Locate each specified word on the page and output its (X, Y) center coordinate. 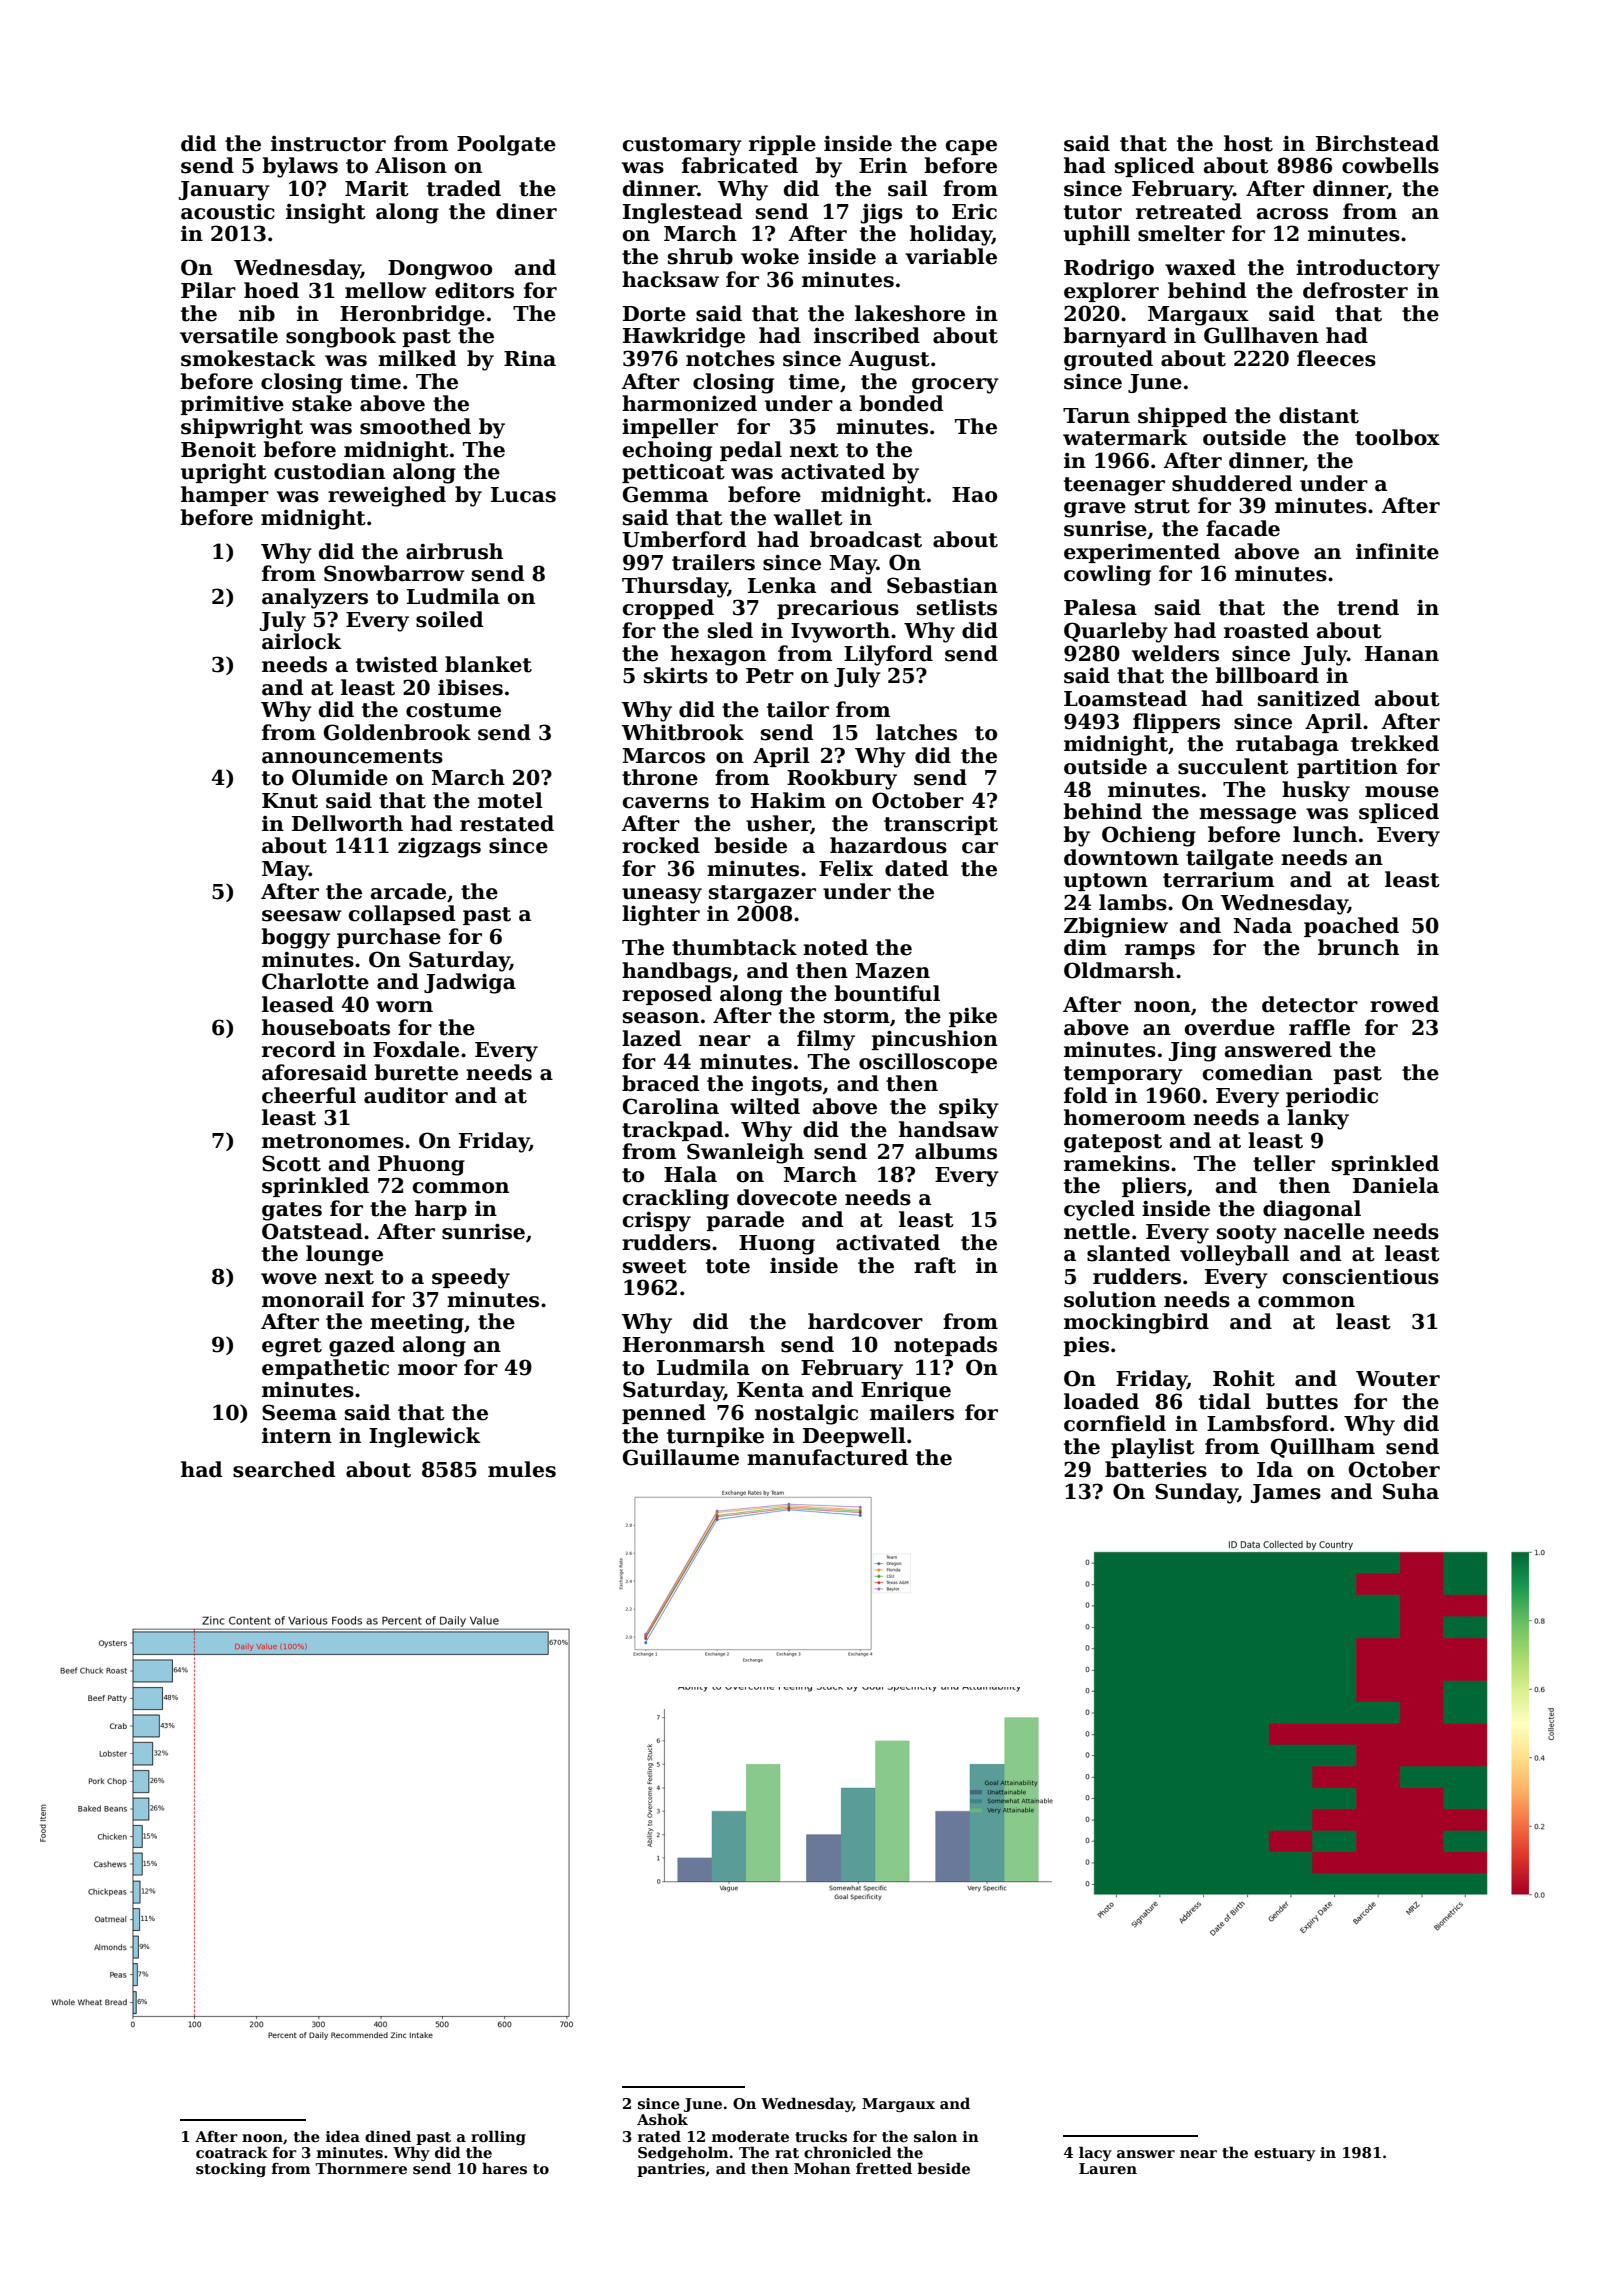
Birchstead (1377, 143)
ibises (470, 687)
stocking (231, 2169)
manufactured (827, 1457)
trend (1368, 607)
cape (971, 147)
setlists (957, 607)
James (1285, 1493)
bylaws (300, 167)
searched (284, 1469)
